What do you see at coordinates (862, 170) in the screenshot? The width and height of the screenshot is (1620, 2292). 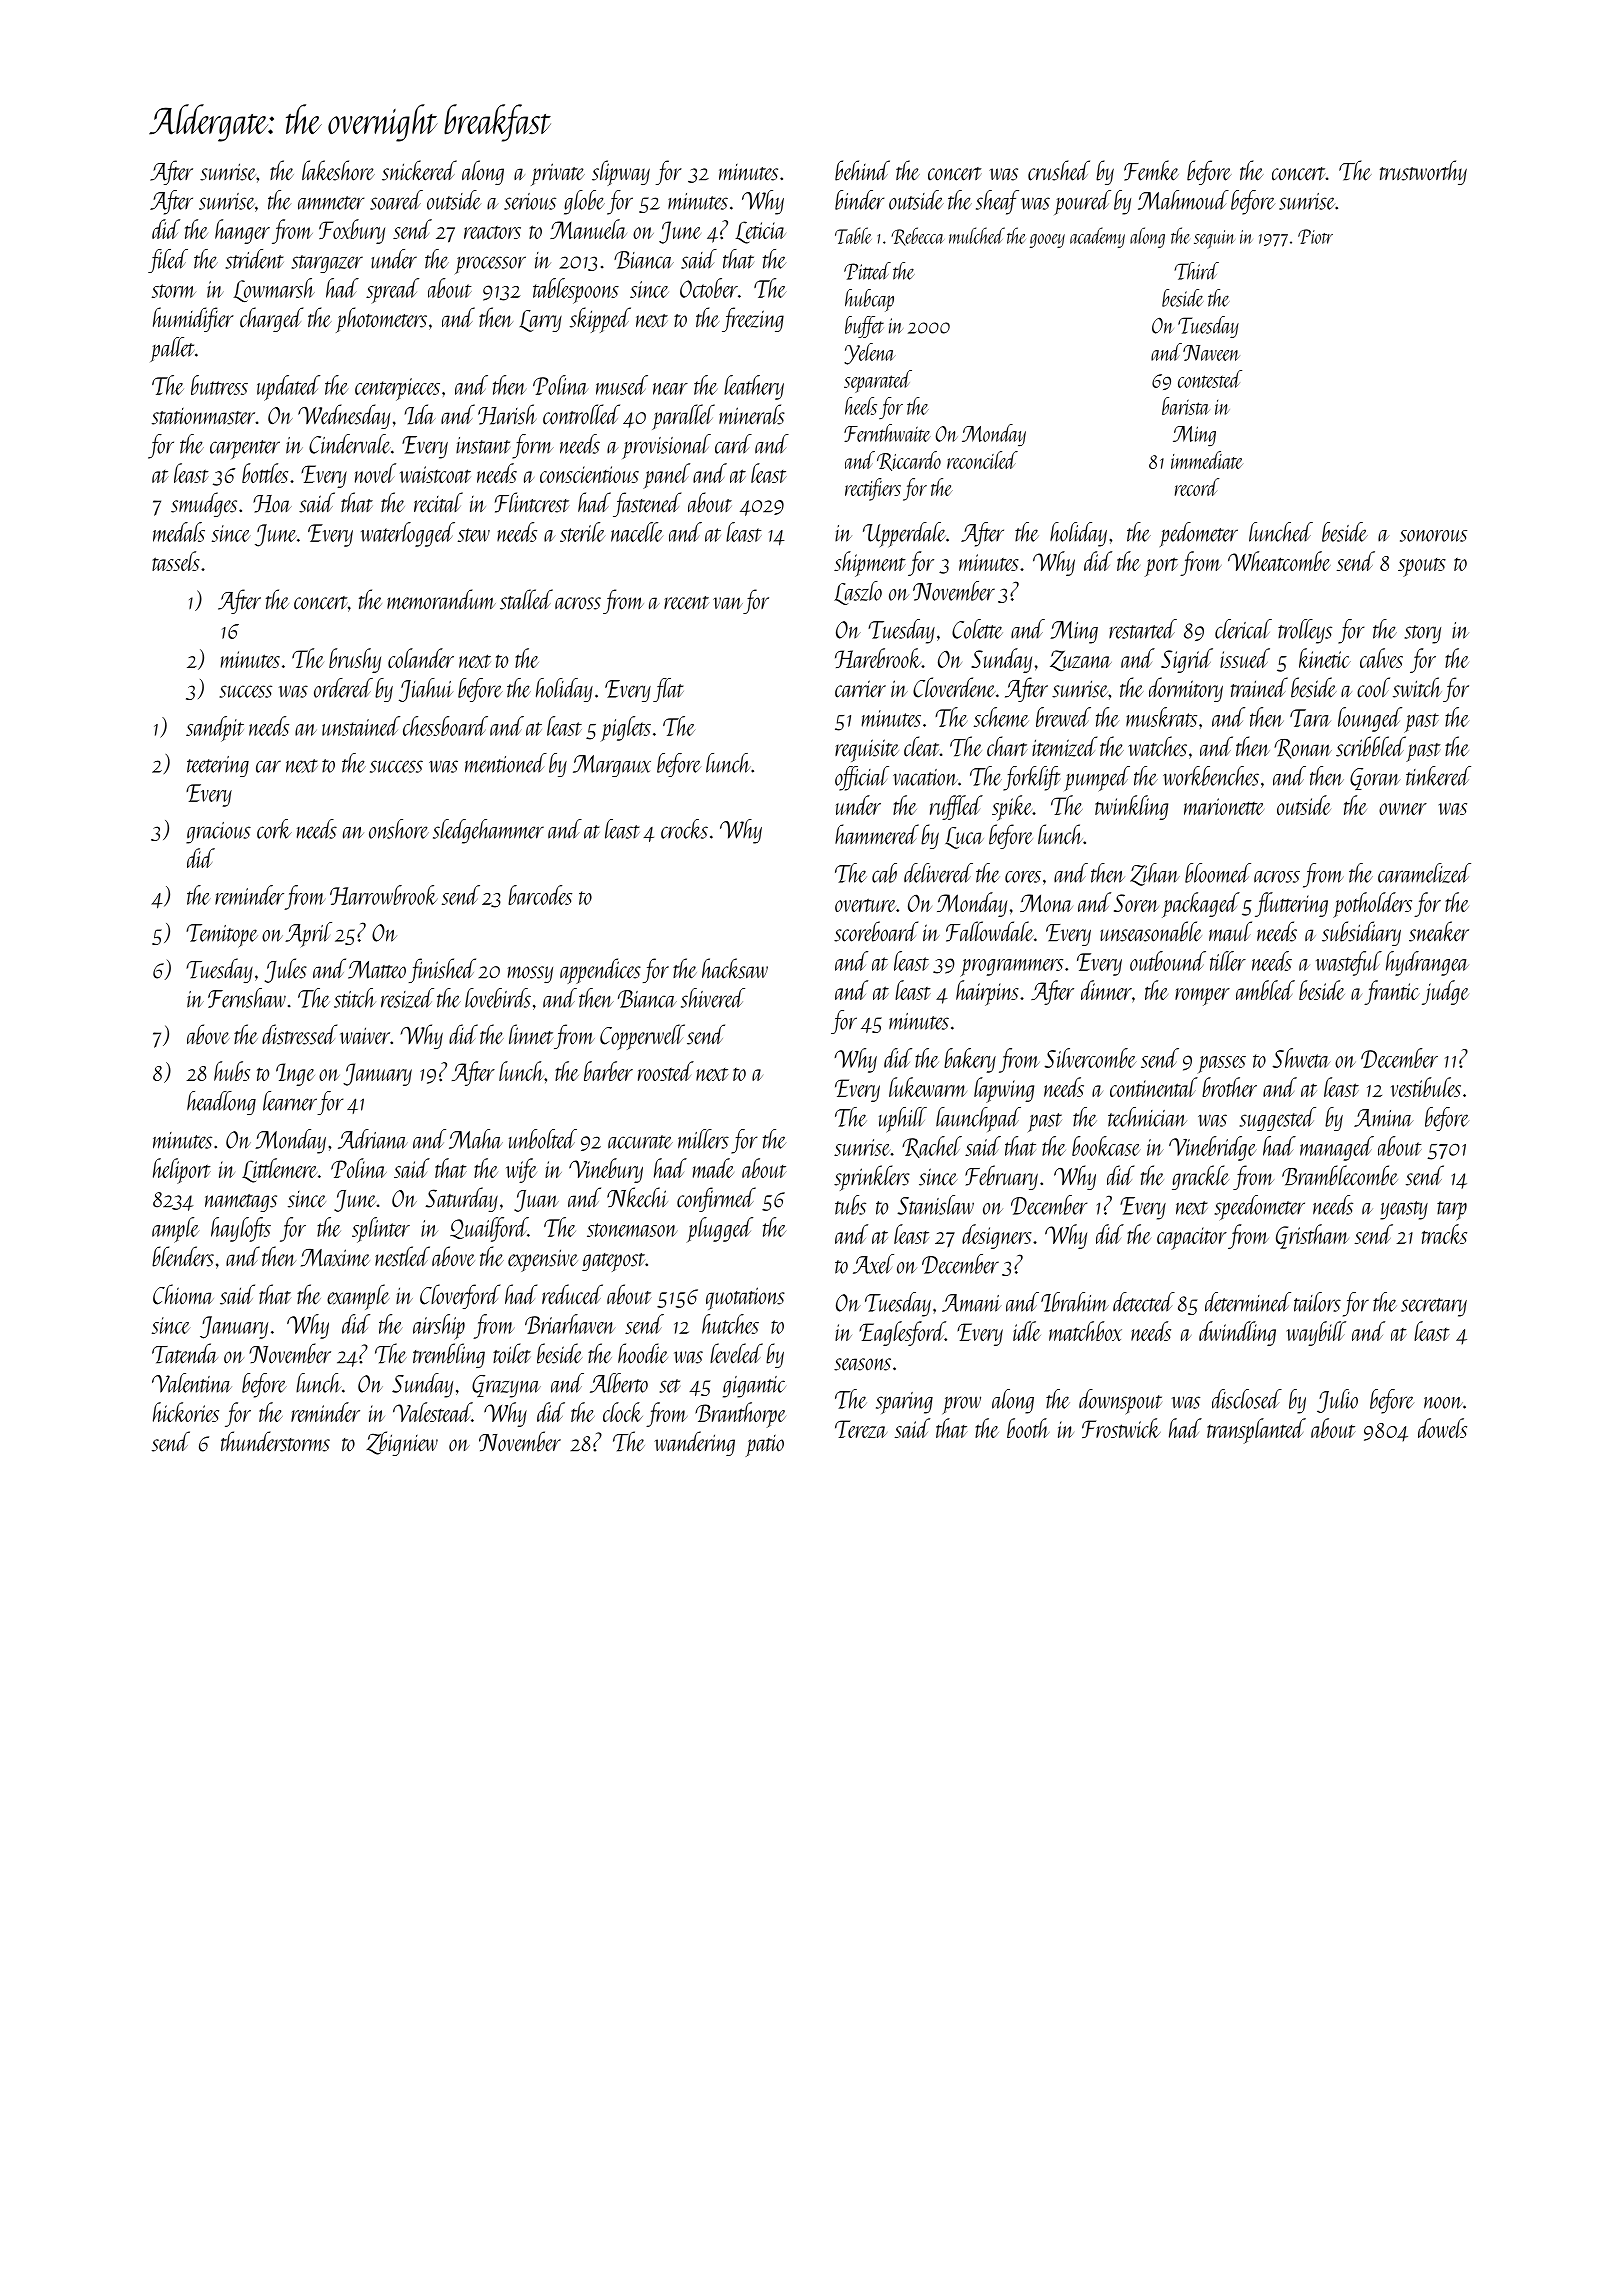 I see `behind` at bounding box center [862, 170].
